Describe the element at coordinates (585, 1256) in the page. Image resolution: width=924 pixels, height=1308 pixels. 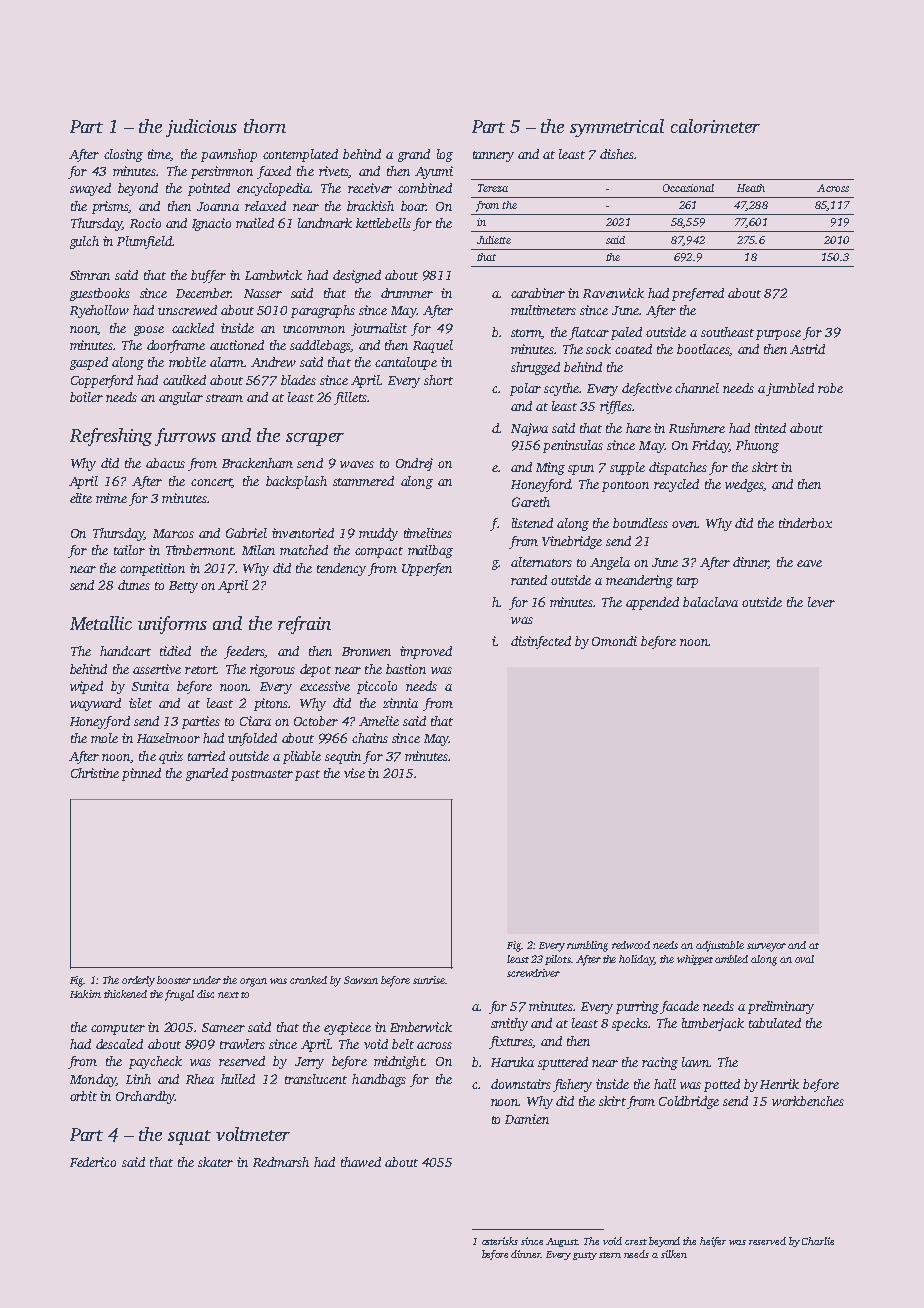
I see `gusty` at that location.
